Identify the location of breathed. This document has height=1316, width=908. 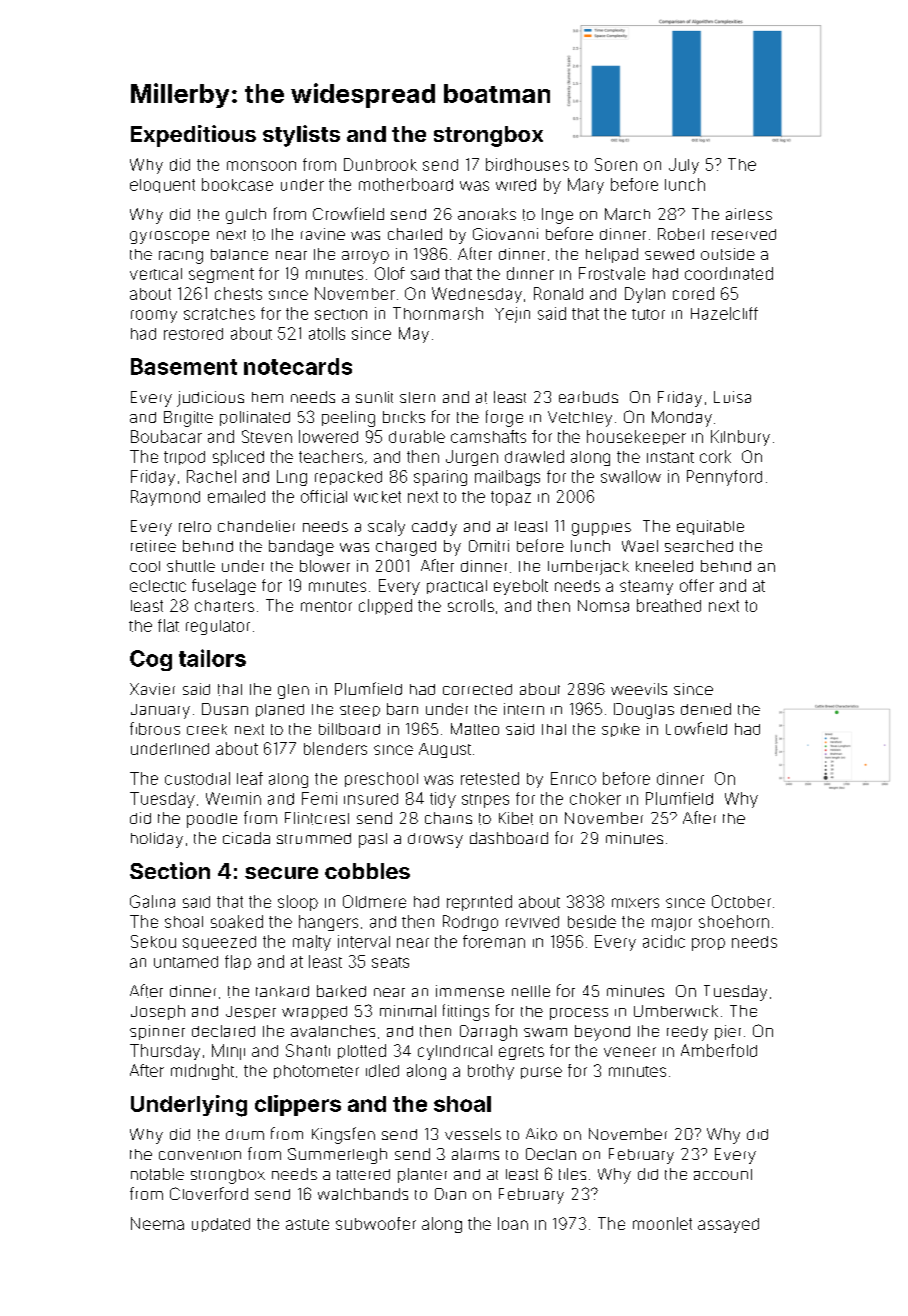
(669, 605).
